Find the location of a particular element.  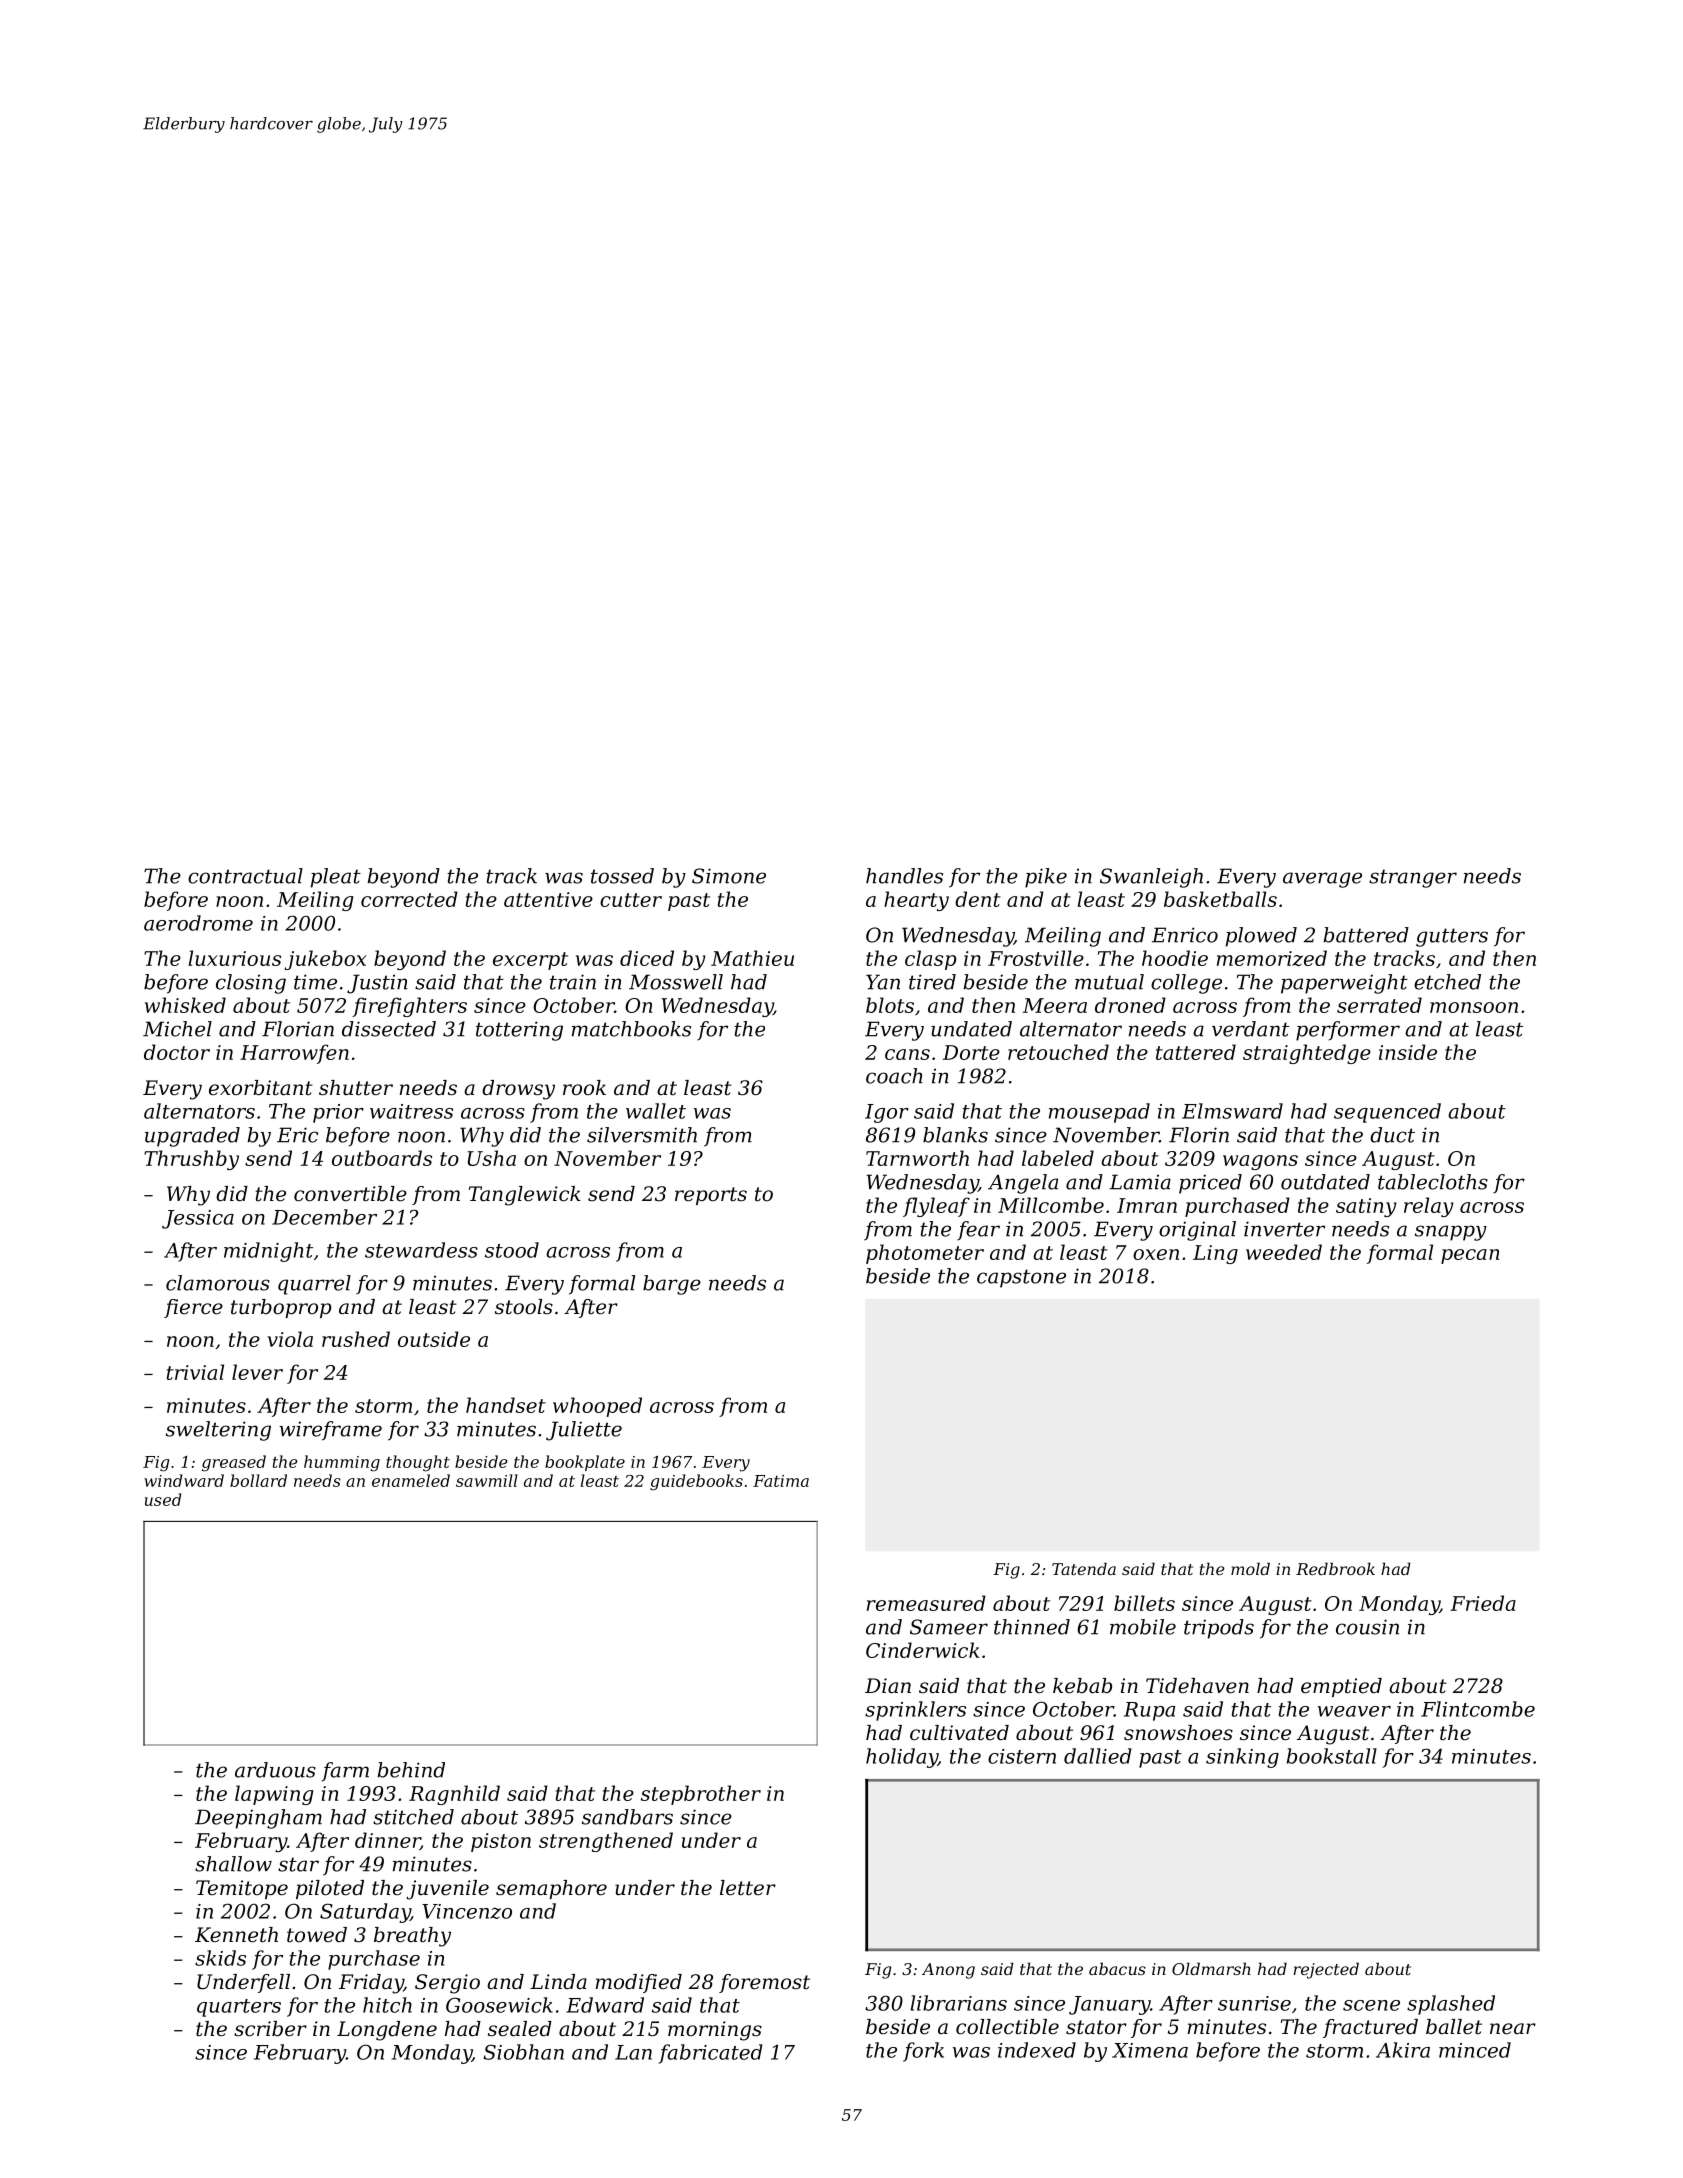

Tatenda is located at coordinates (1084, 1568).
